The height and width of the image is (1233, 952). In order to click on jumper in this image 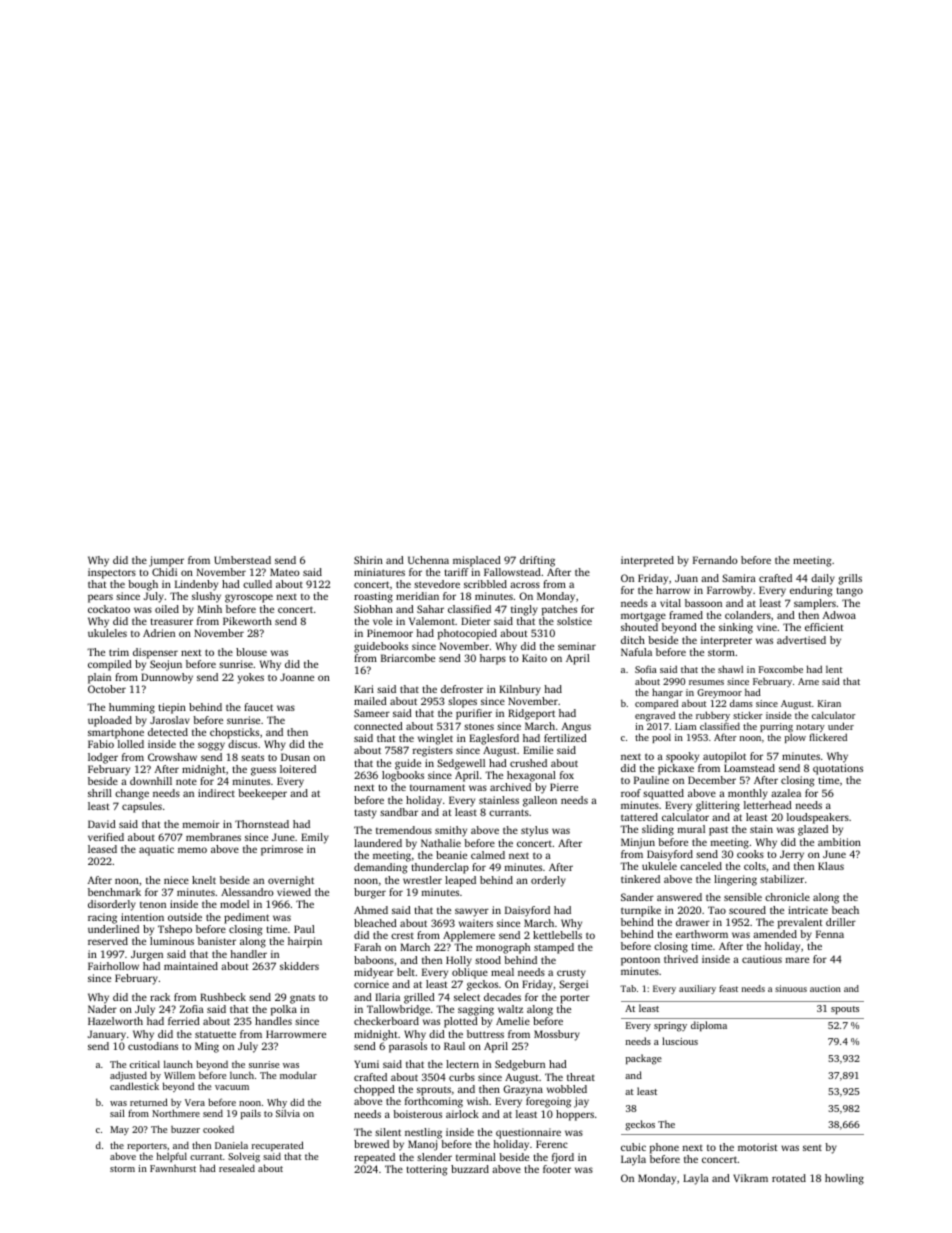, I will do `click(166, 561)`.
